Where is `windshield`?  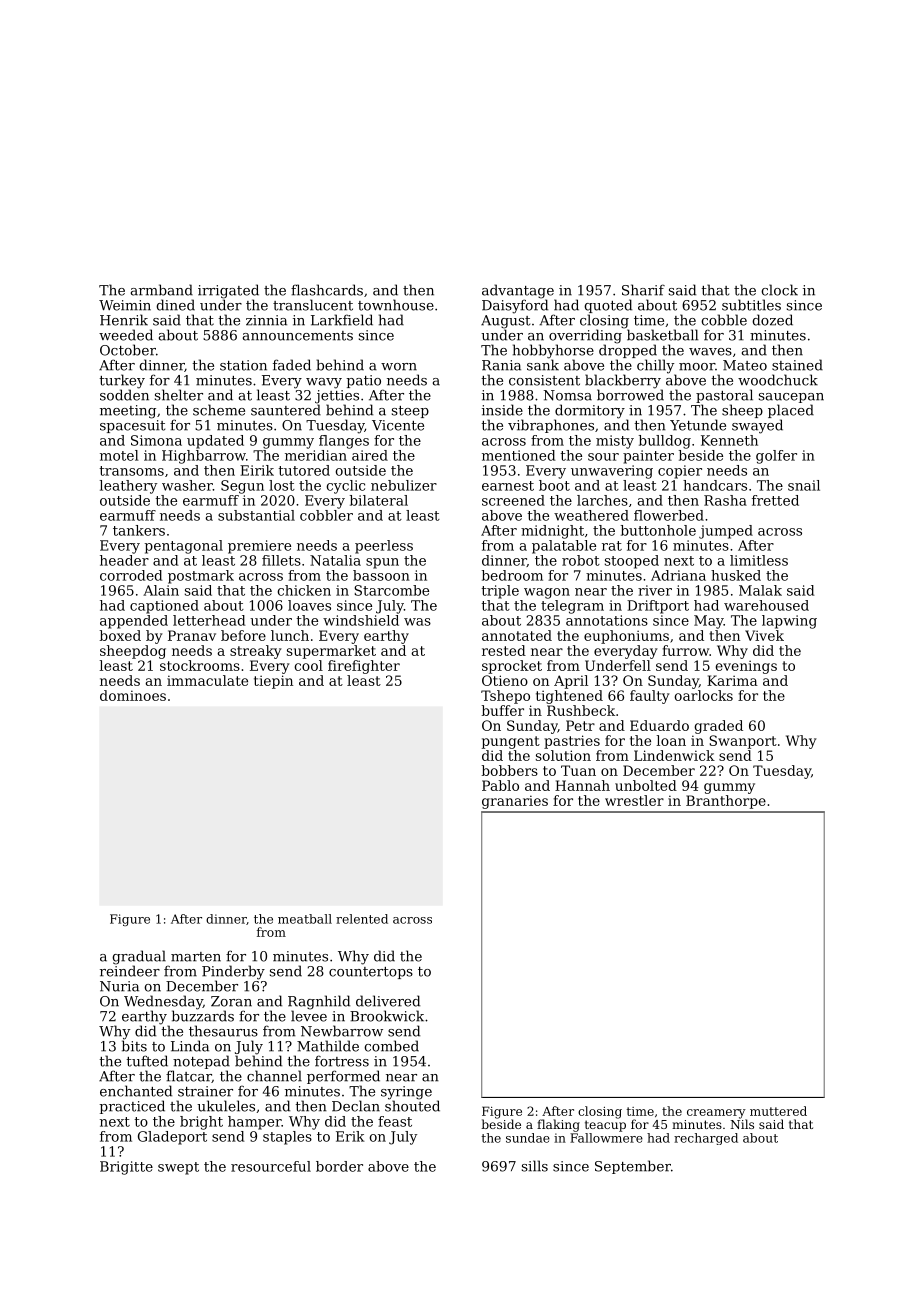 windshield is located at coordinates (361, 620).
